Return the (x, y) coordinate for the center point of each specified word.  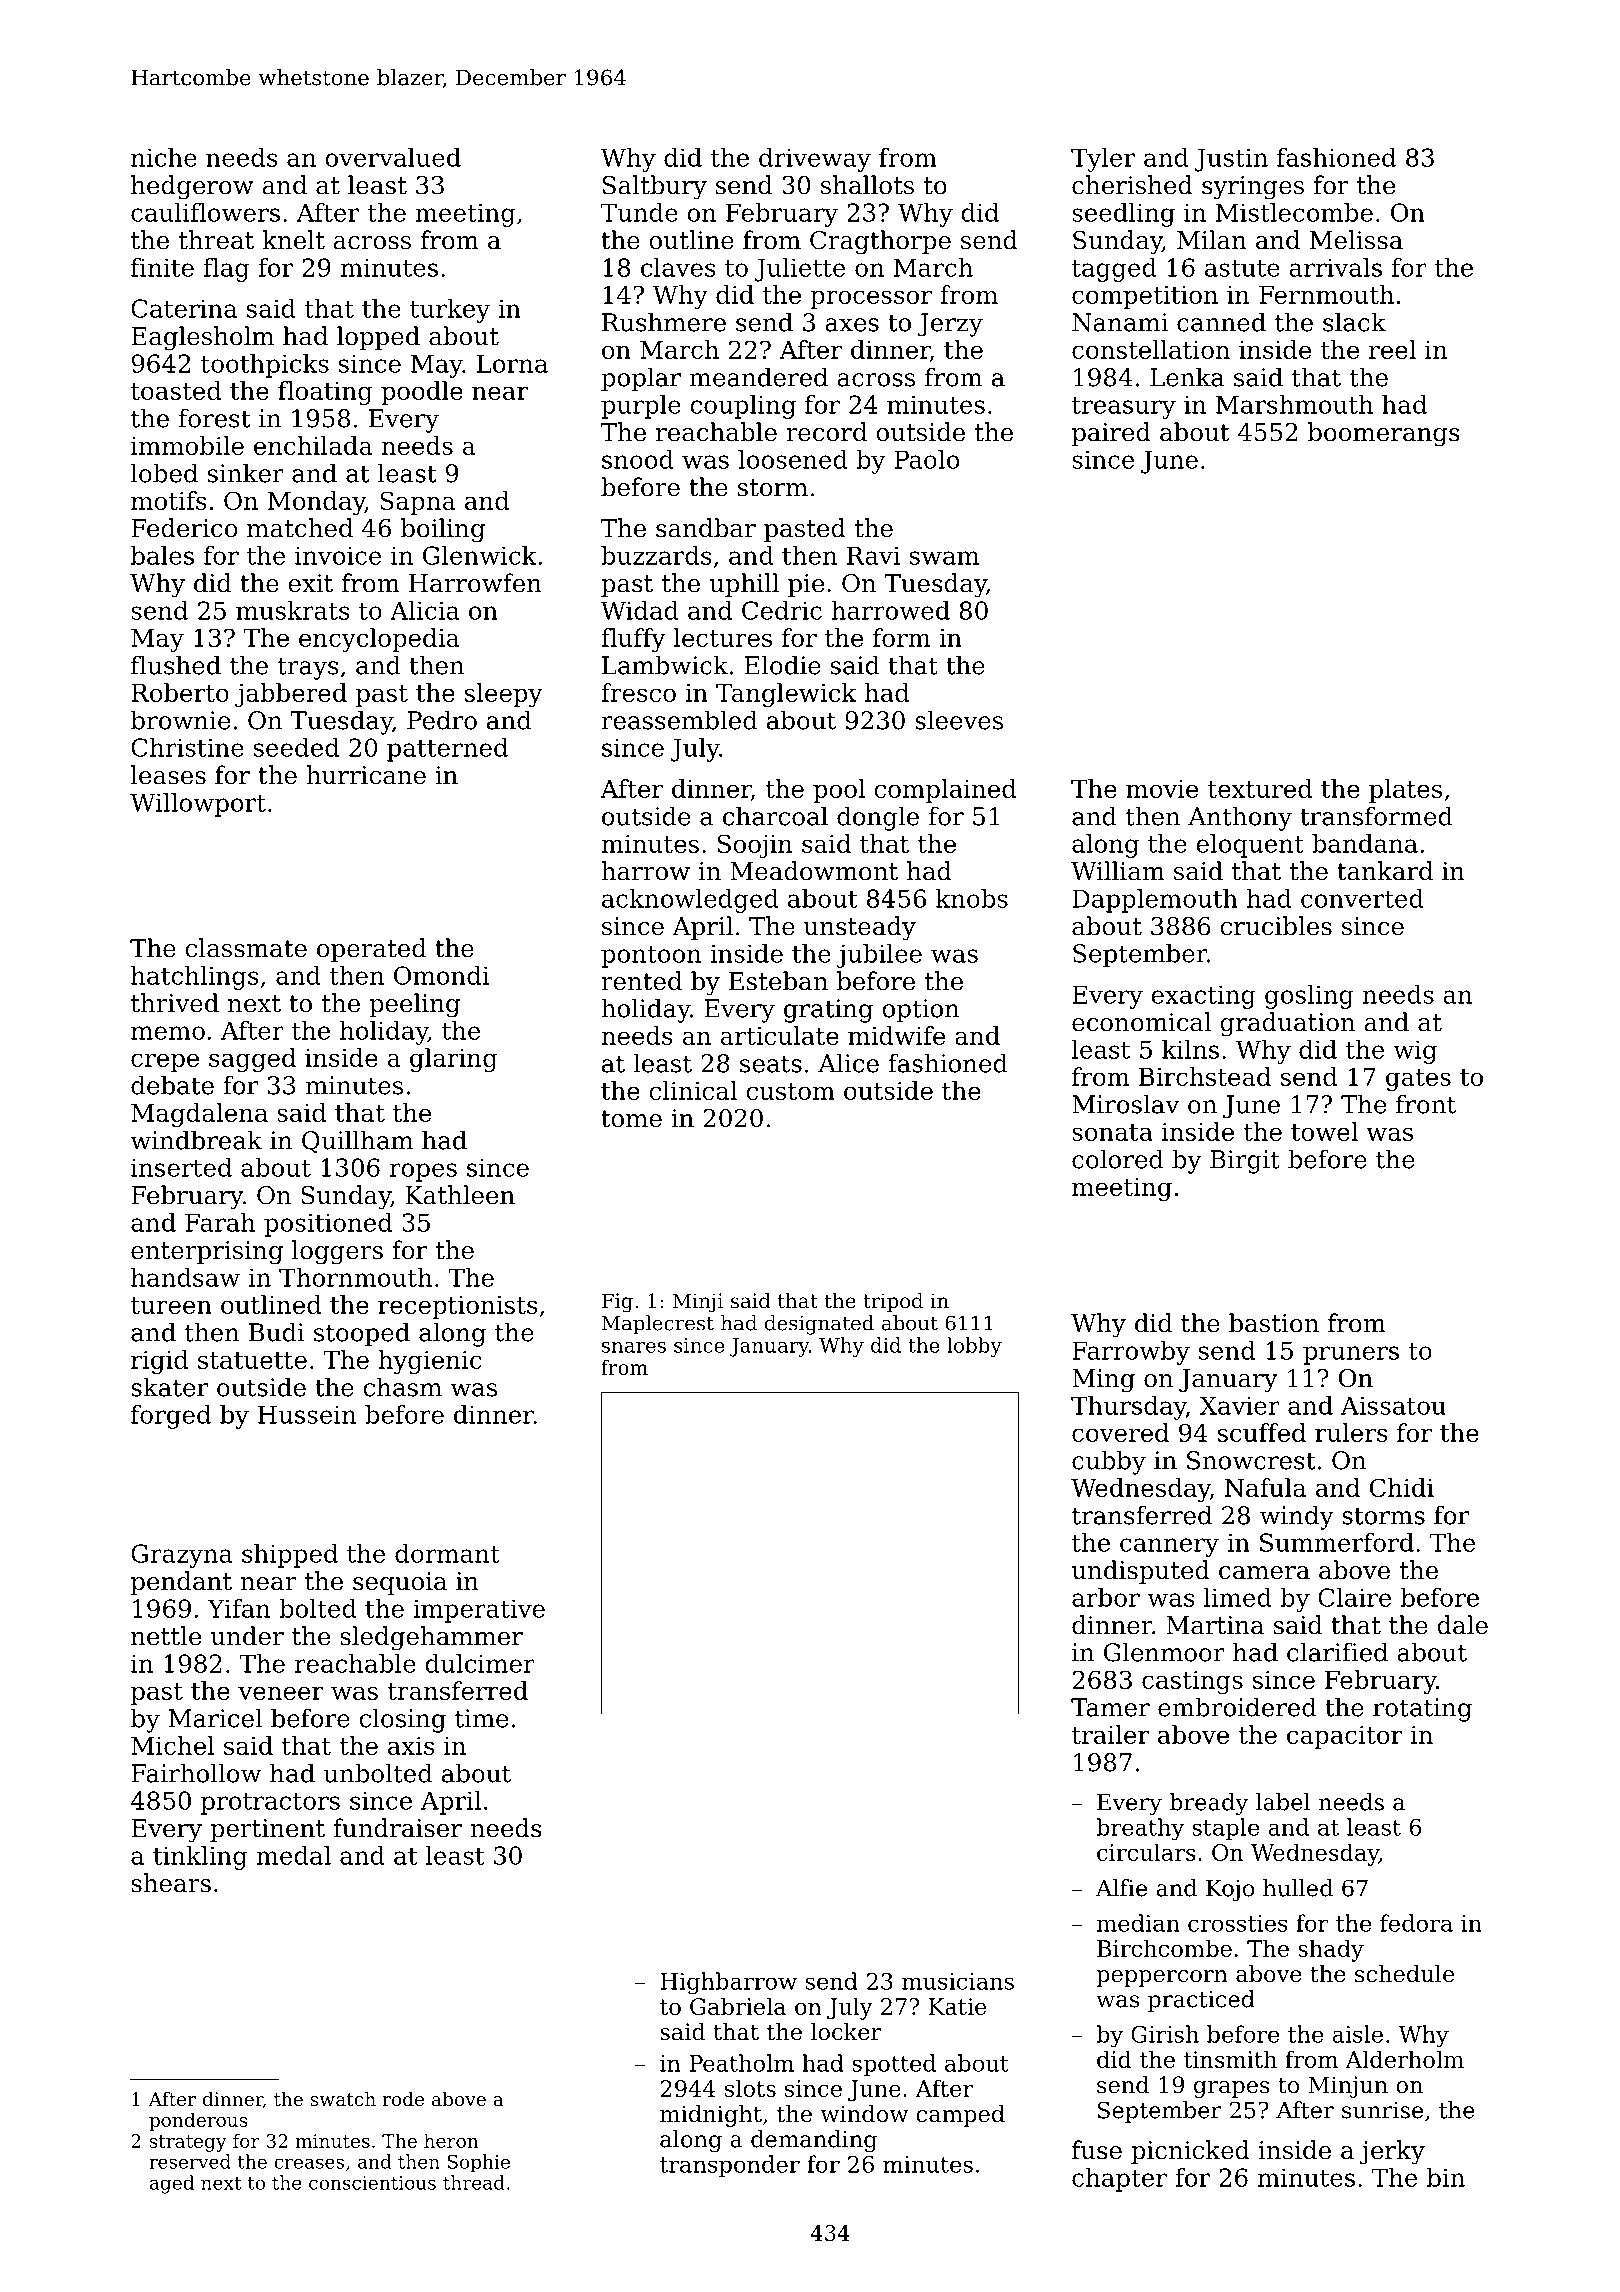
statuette (252, 1360)
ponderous (198, 2121)
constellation (1151, 349)
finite (162, 267)
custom (790, 1091)
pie (806, 585)
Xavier (1240, 1405)
